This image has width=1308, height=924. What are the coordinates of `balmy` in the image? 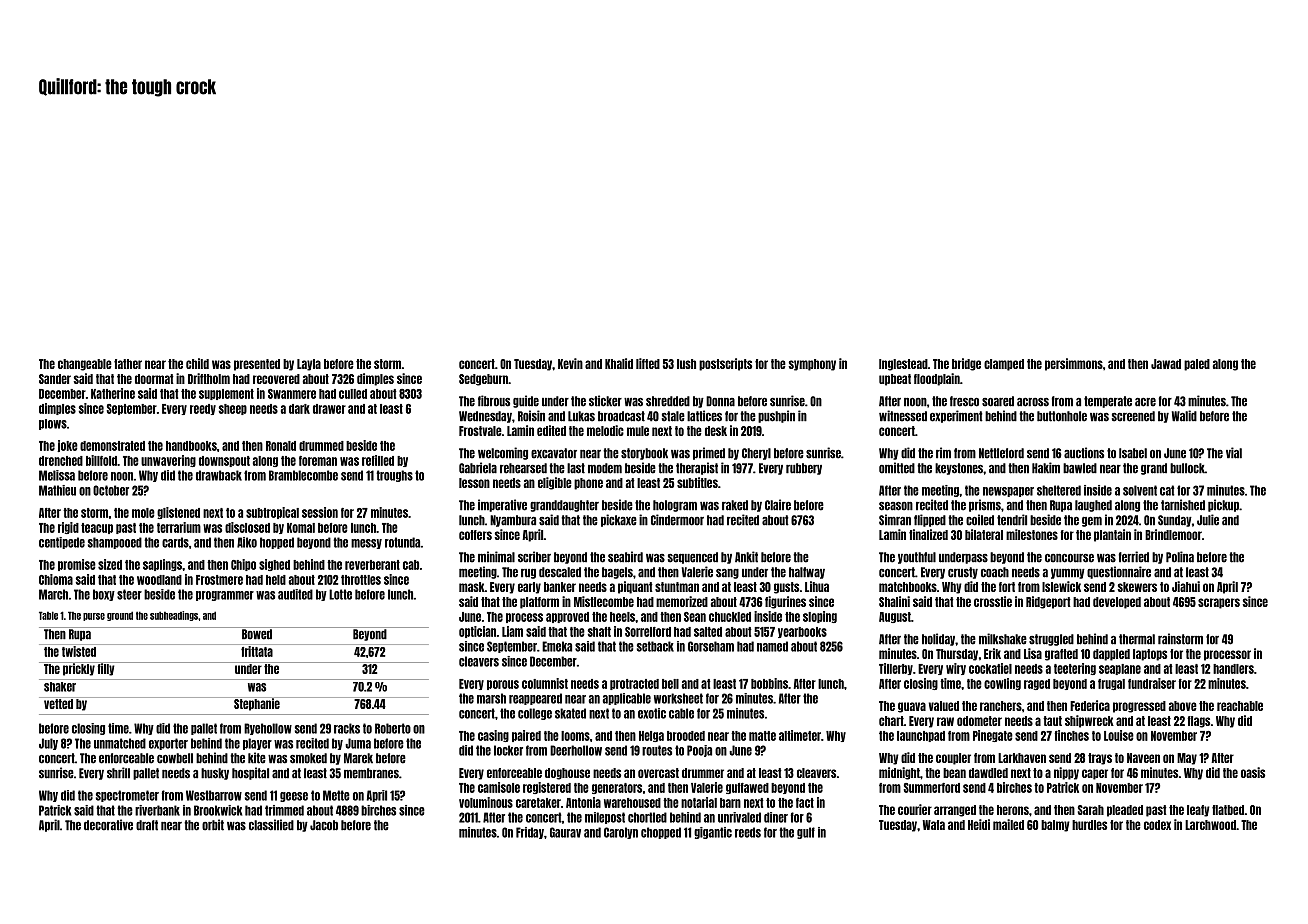 It's located at (1055, 826).
